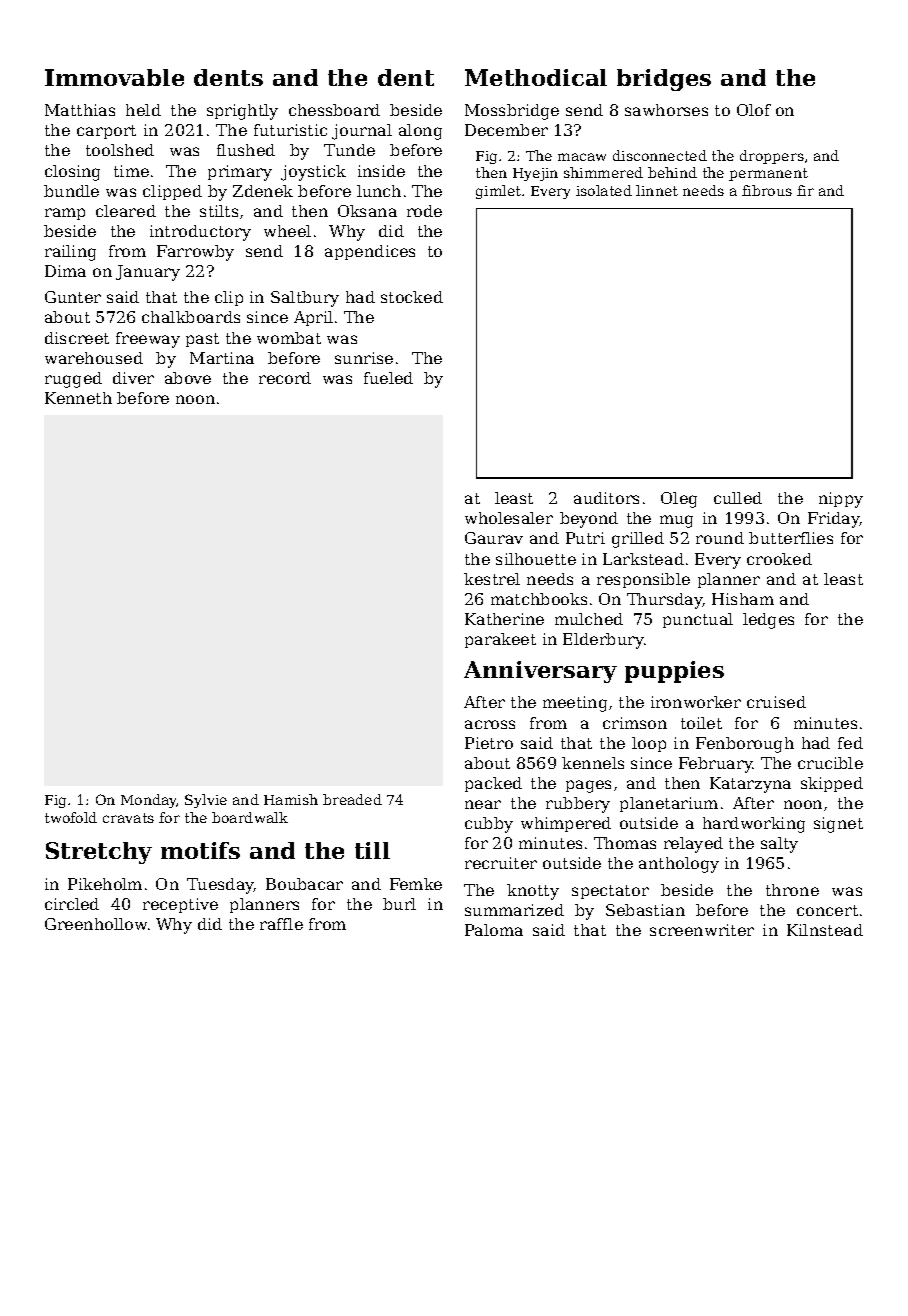 Image resolution: width=908 pixels, height=1316 pixels. Describe the element at coordinates (304, 884) in the screenshot. I see `Boubacar` at that location.
